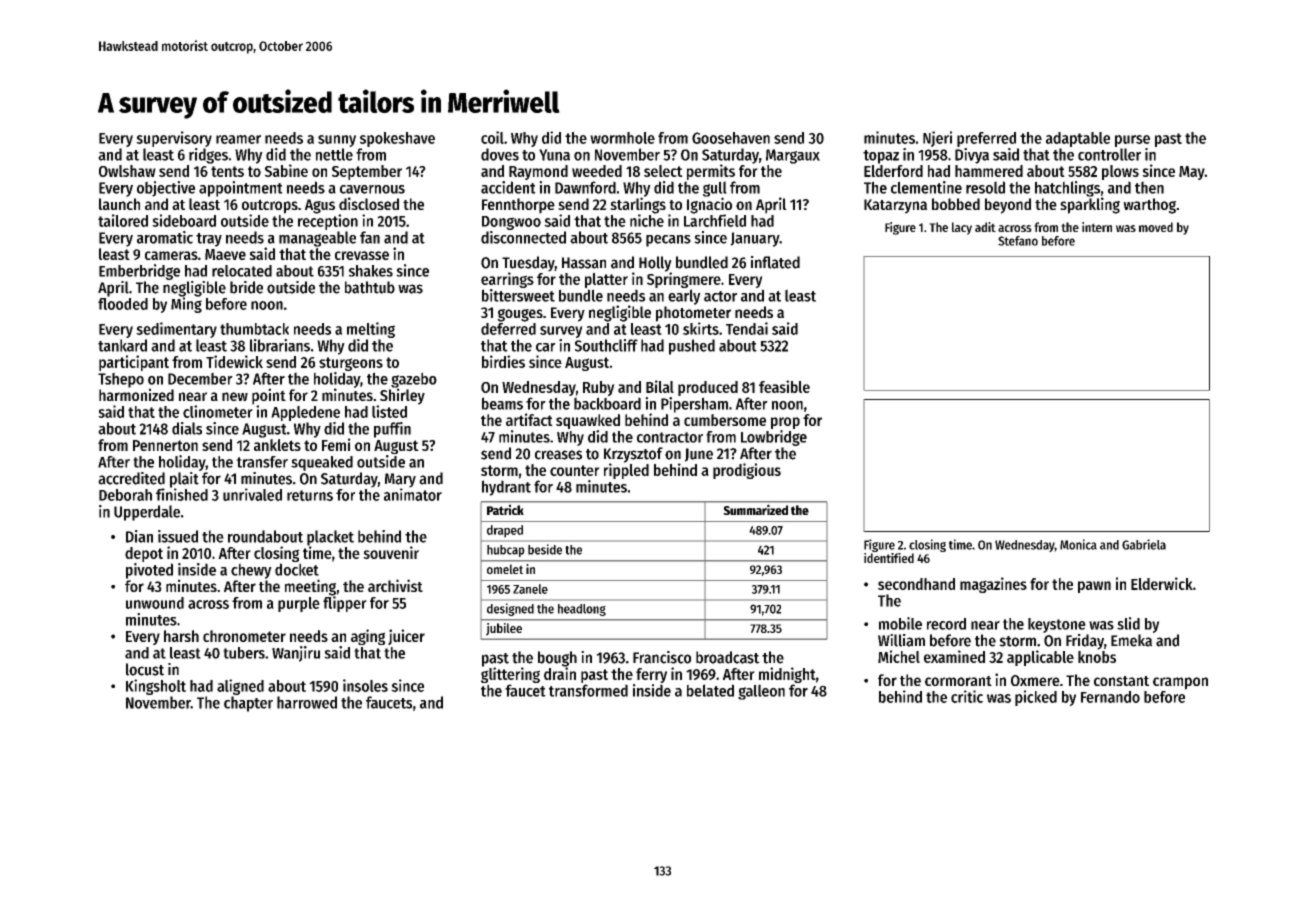 The image size is (1308, 924). What do you see at coordinates (530, 589) in the image?
I see `Zanele` at bounding box center [530, 589].
